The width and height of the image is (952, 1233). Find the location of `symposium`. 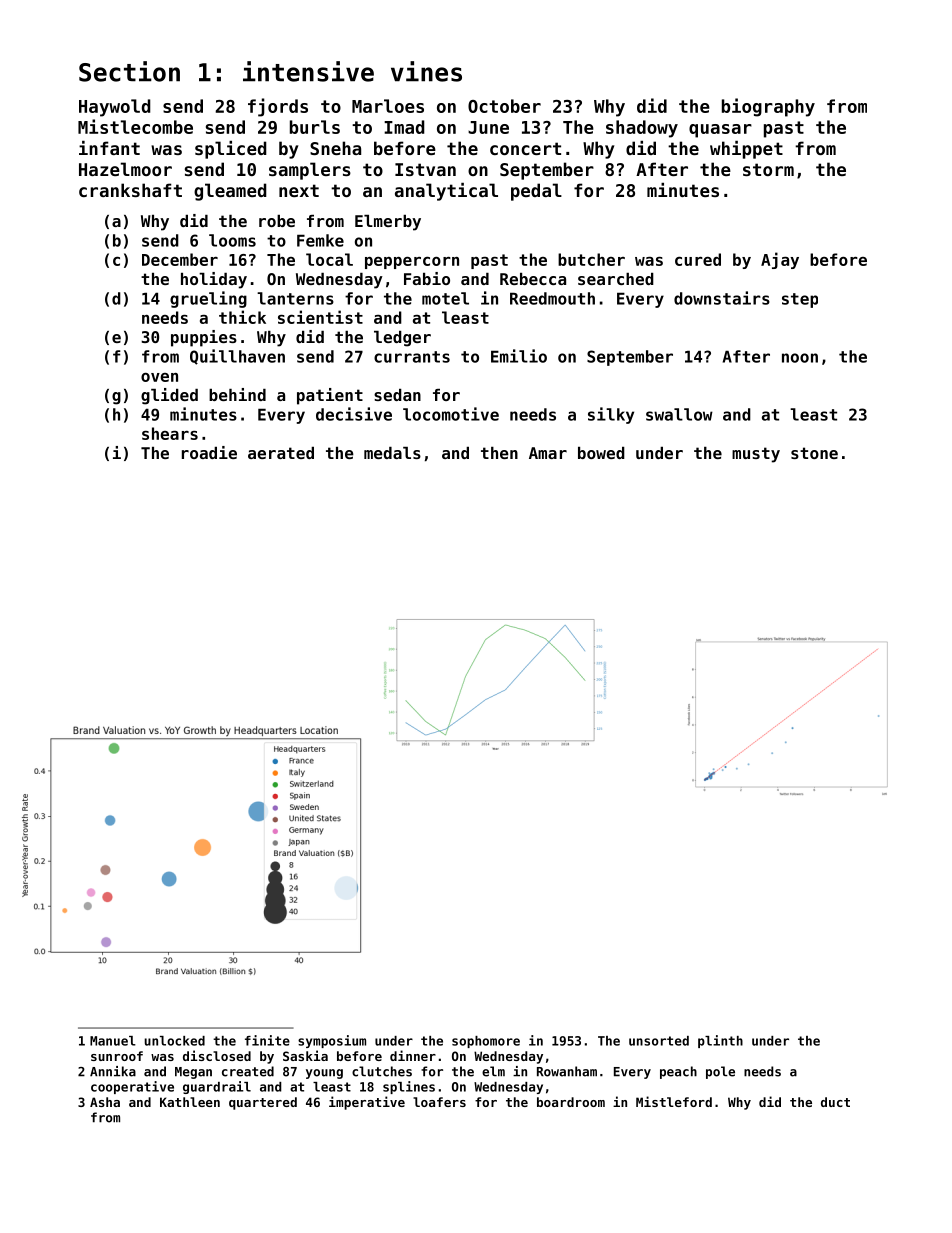

symposium is located at coordinates (332, 1041).
